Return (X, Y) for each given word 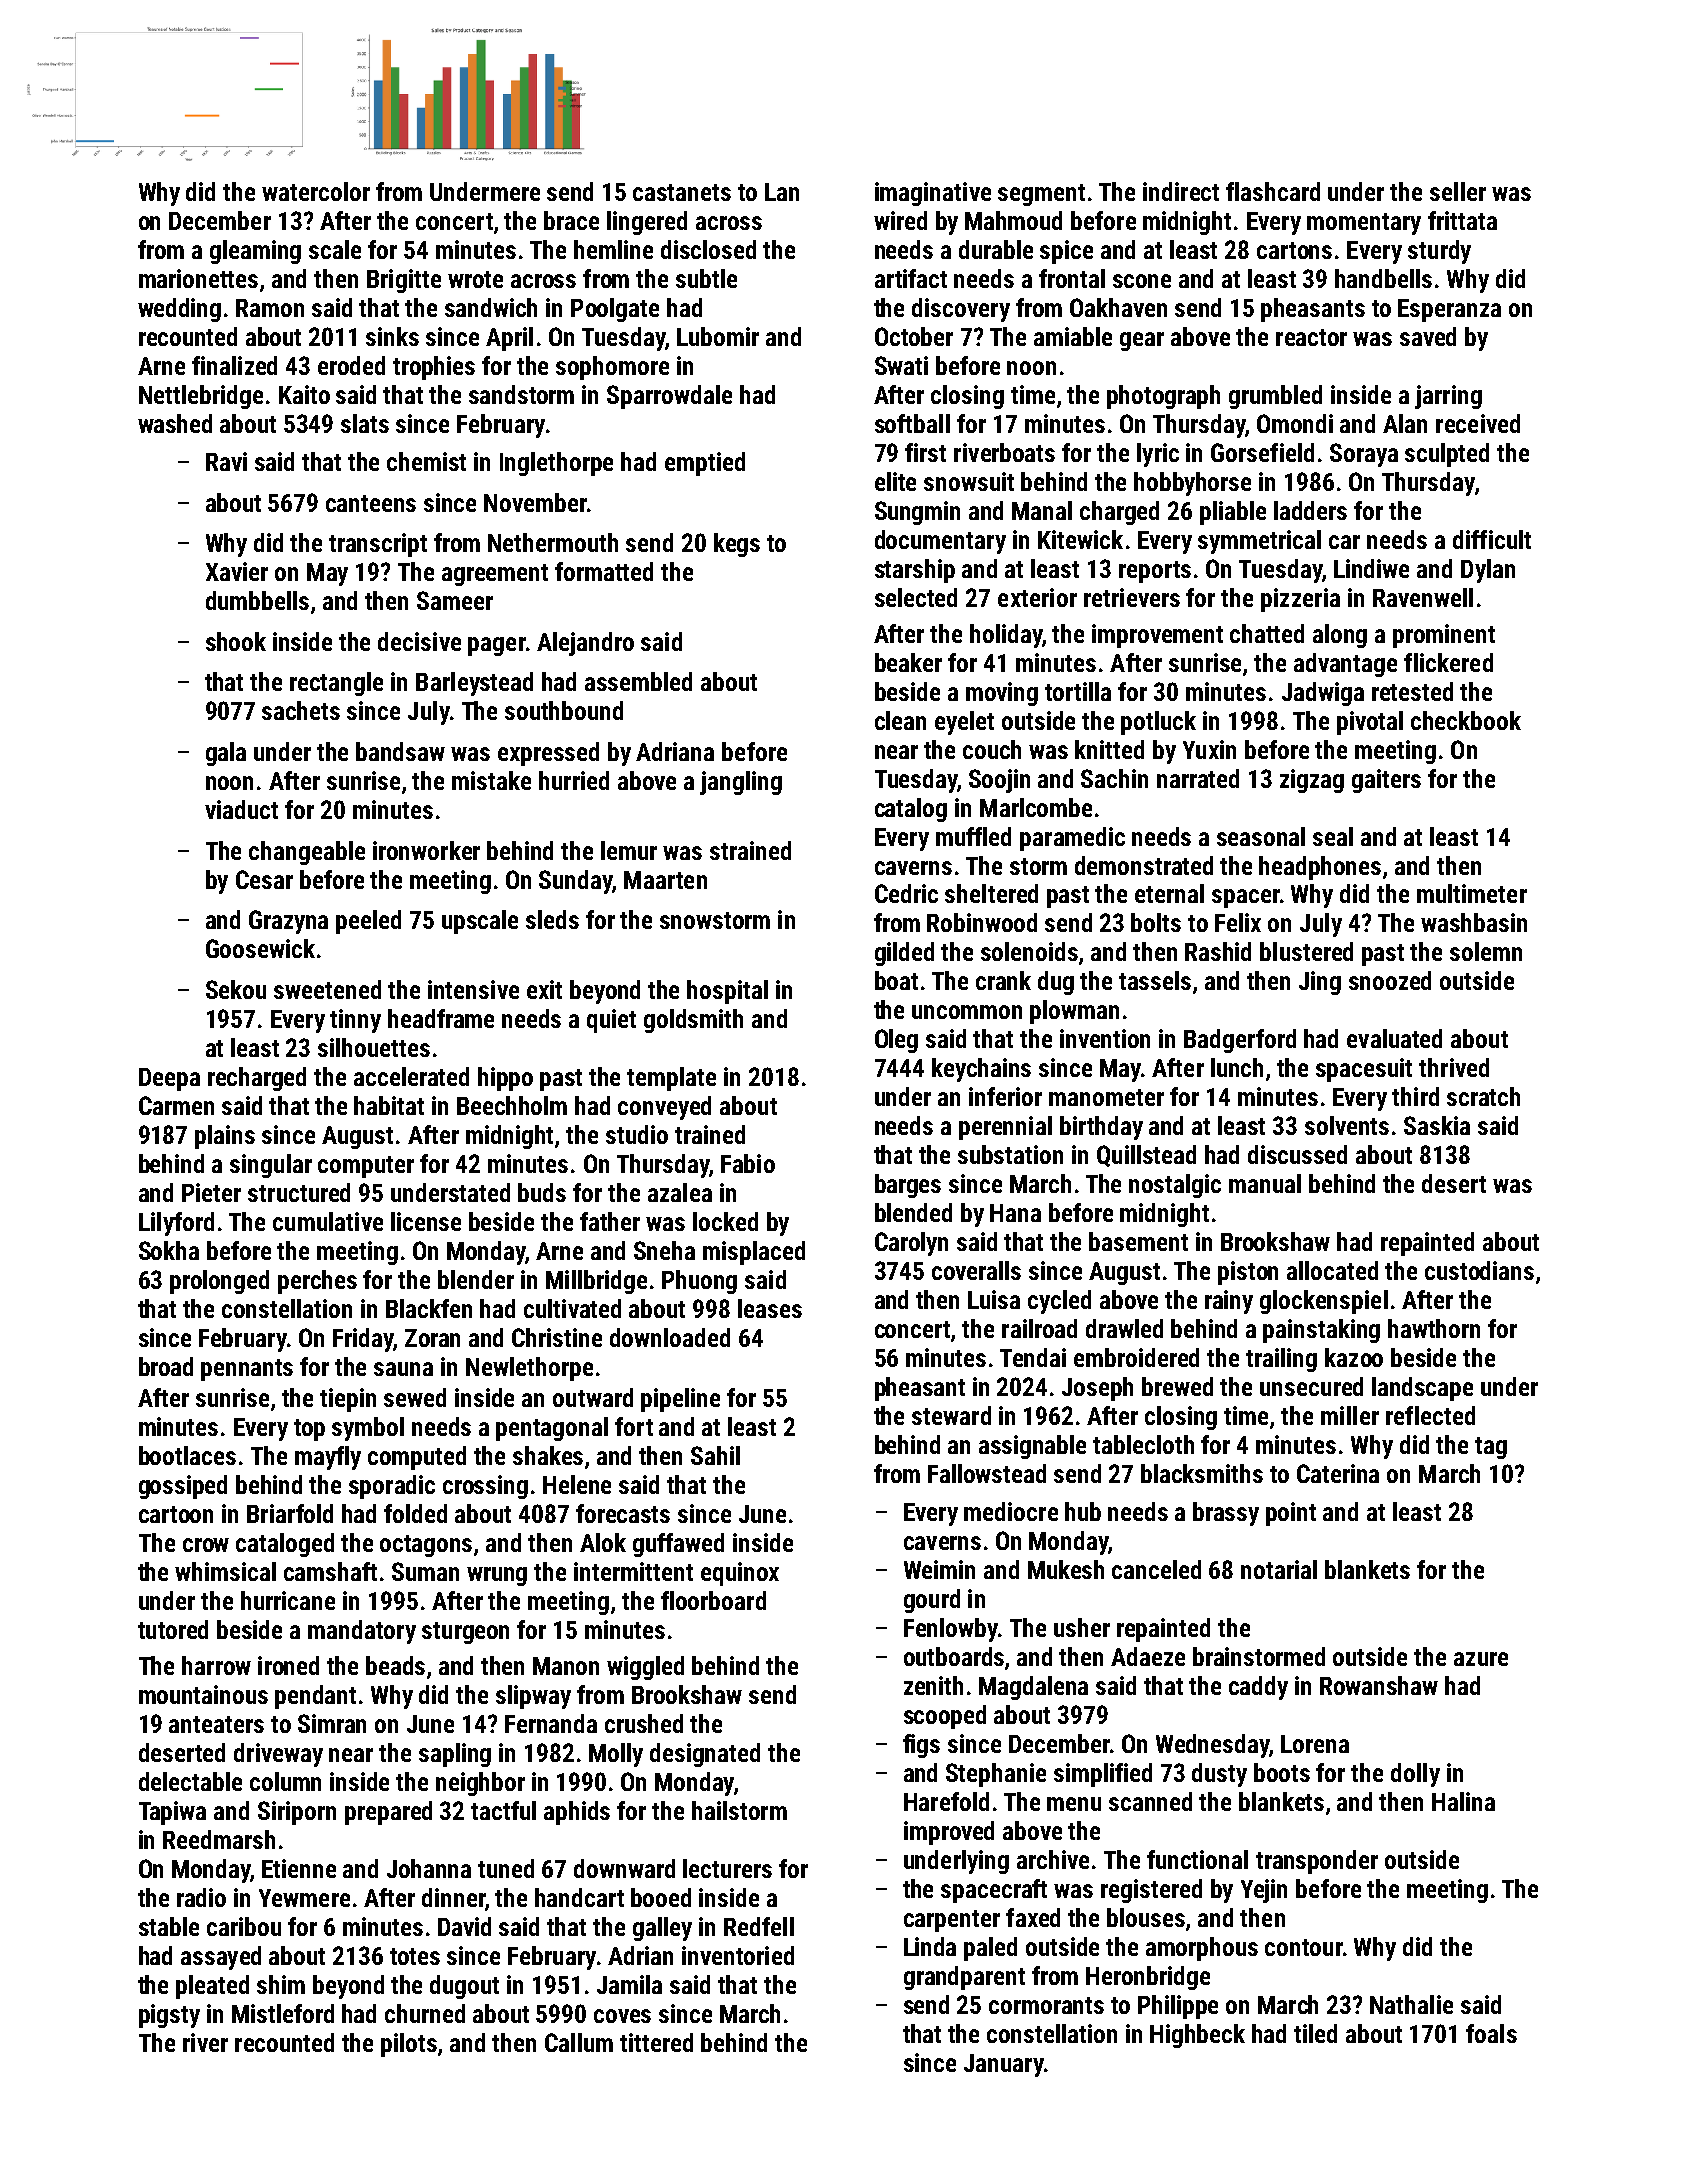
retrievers (1132, 597)
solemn (1486, 951)
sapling (455, 1755)
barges (908, 1186)
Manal (1042, 510)
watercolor (316, 191)
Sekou (236, 989)
